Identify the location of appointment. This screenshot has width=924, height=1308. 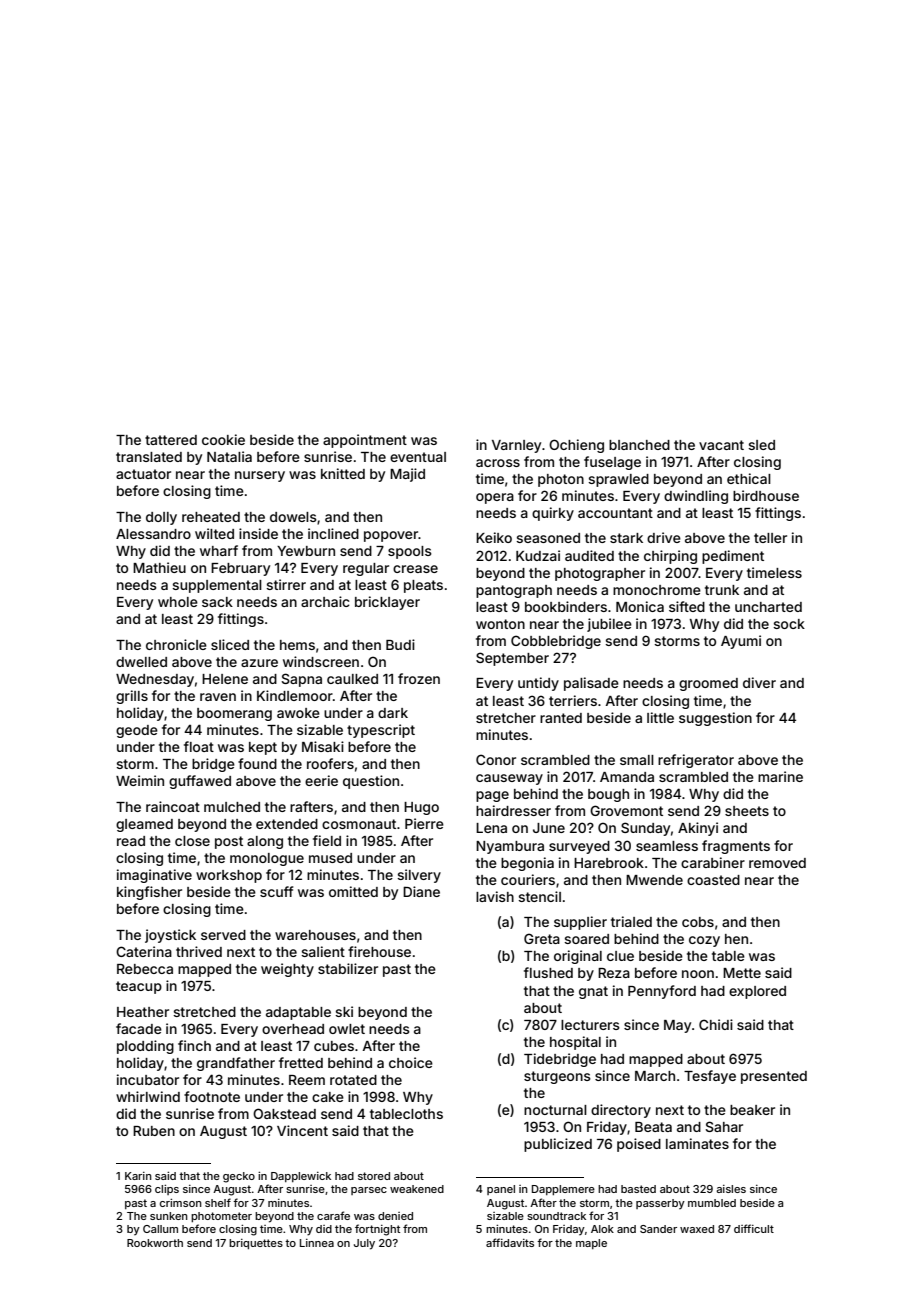
(365, 441).
